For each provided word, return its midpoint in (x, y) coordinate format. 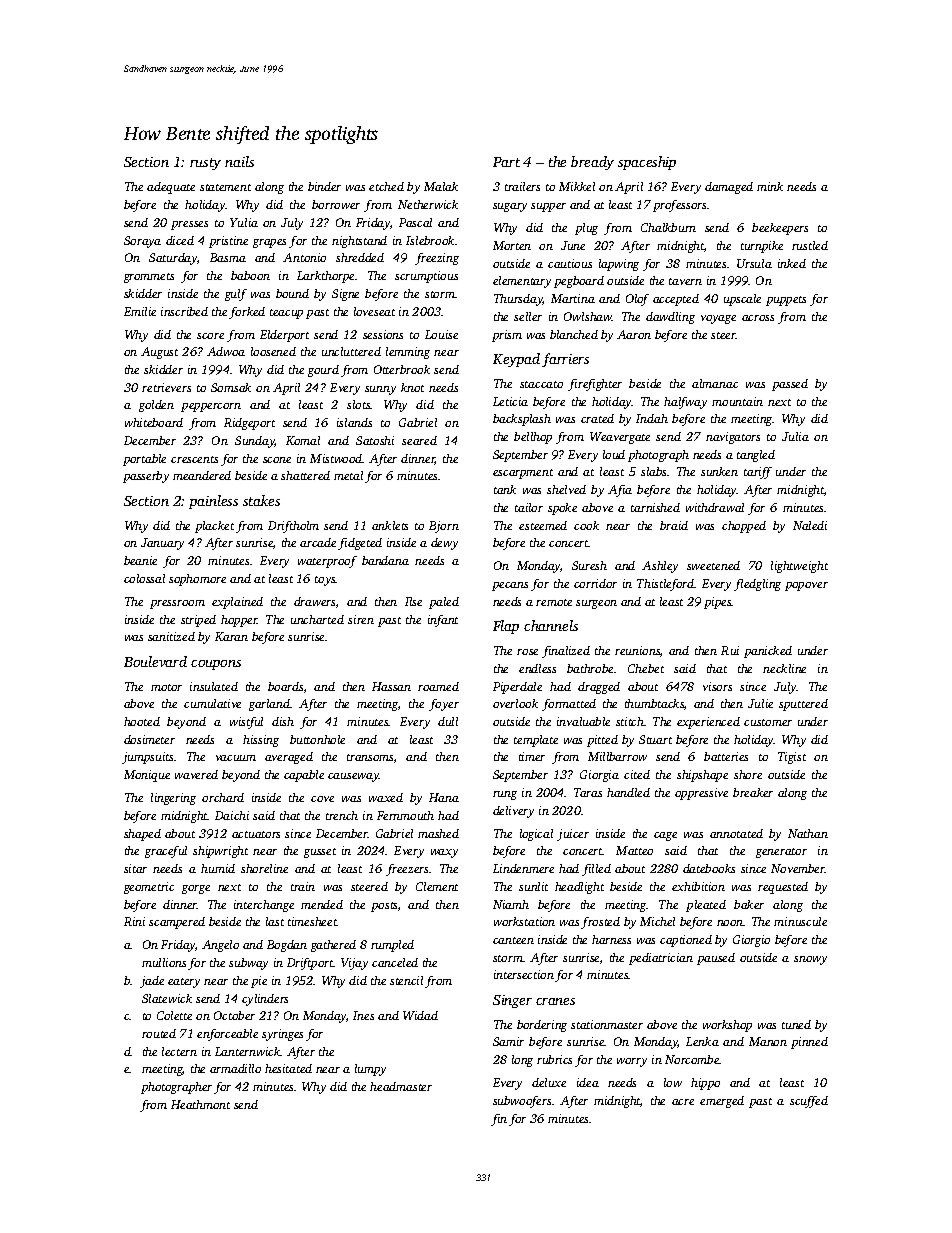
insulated (214, 686)
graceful (166, 852)
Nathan (808, 833)
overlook (515, 703)
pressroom (177, 604)
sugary (510, 207)
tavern (685, 281)
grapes (269, 243)
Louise (441, 334)
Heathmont (200, 1104)
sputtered (803, 705)
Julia (795, 436)
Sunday (255, 442)
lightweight (799, 567)
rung (505, 795)
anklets (390, 525)
